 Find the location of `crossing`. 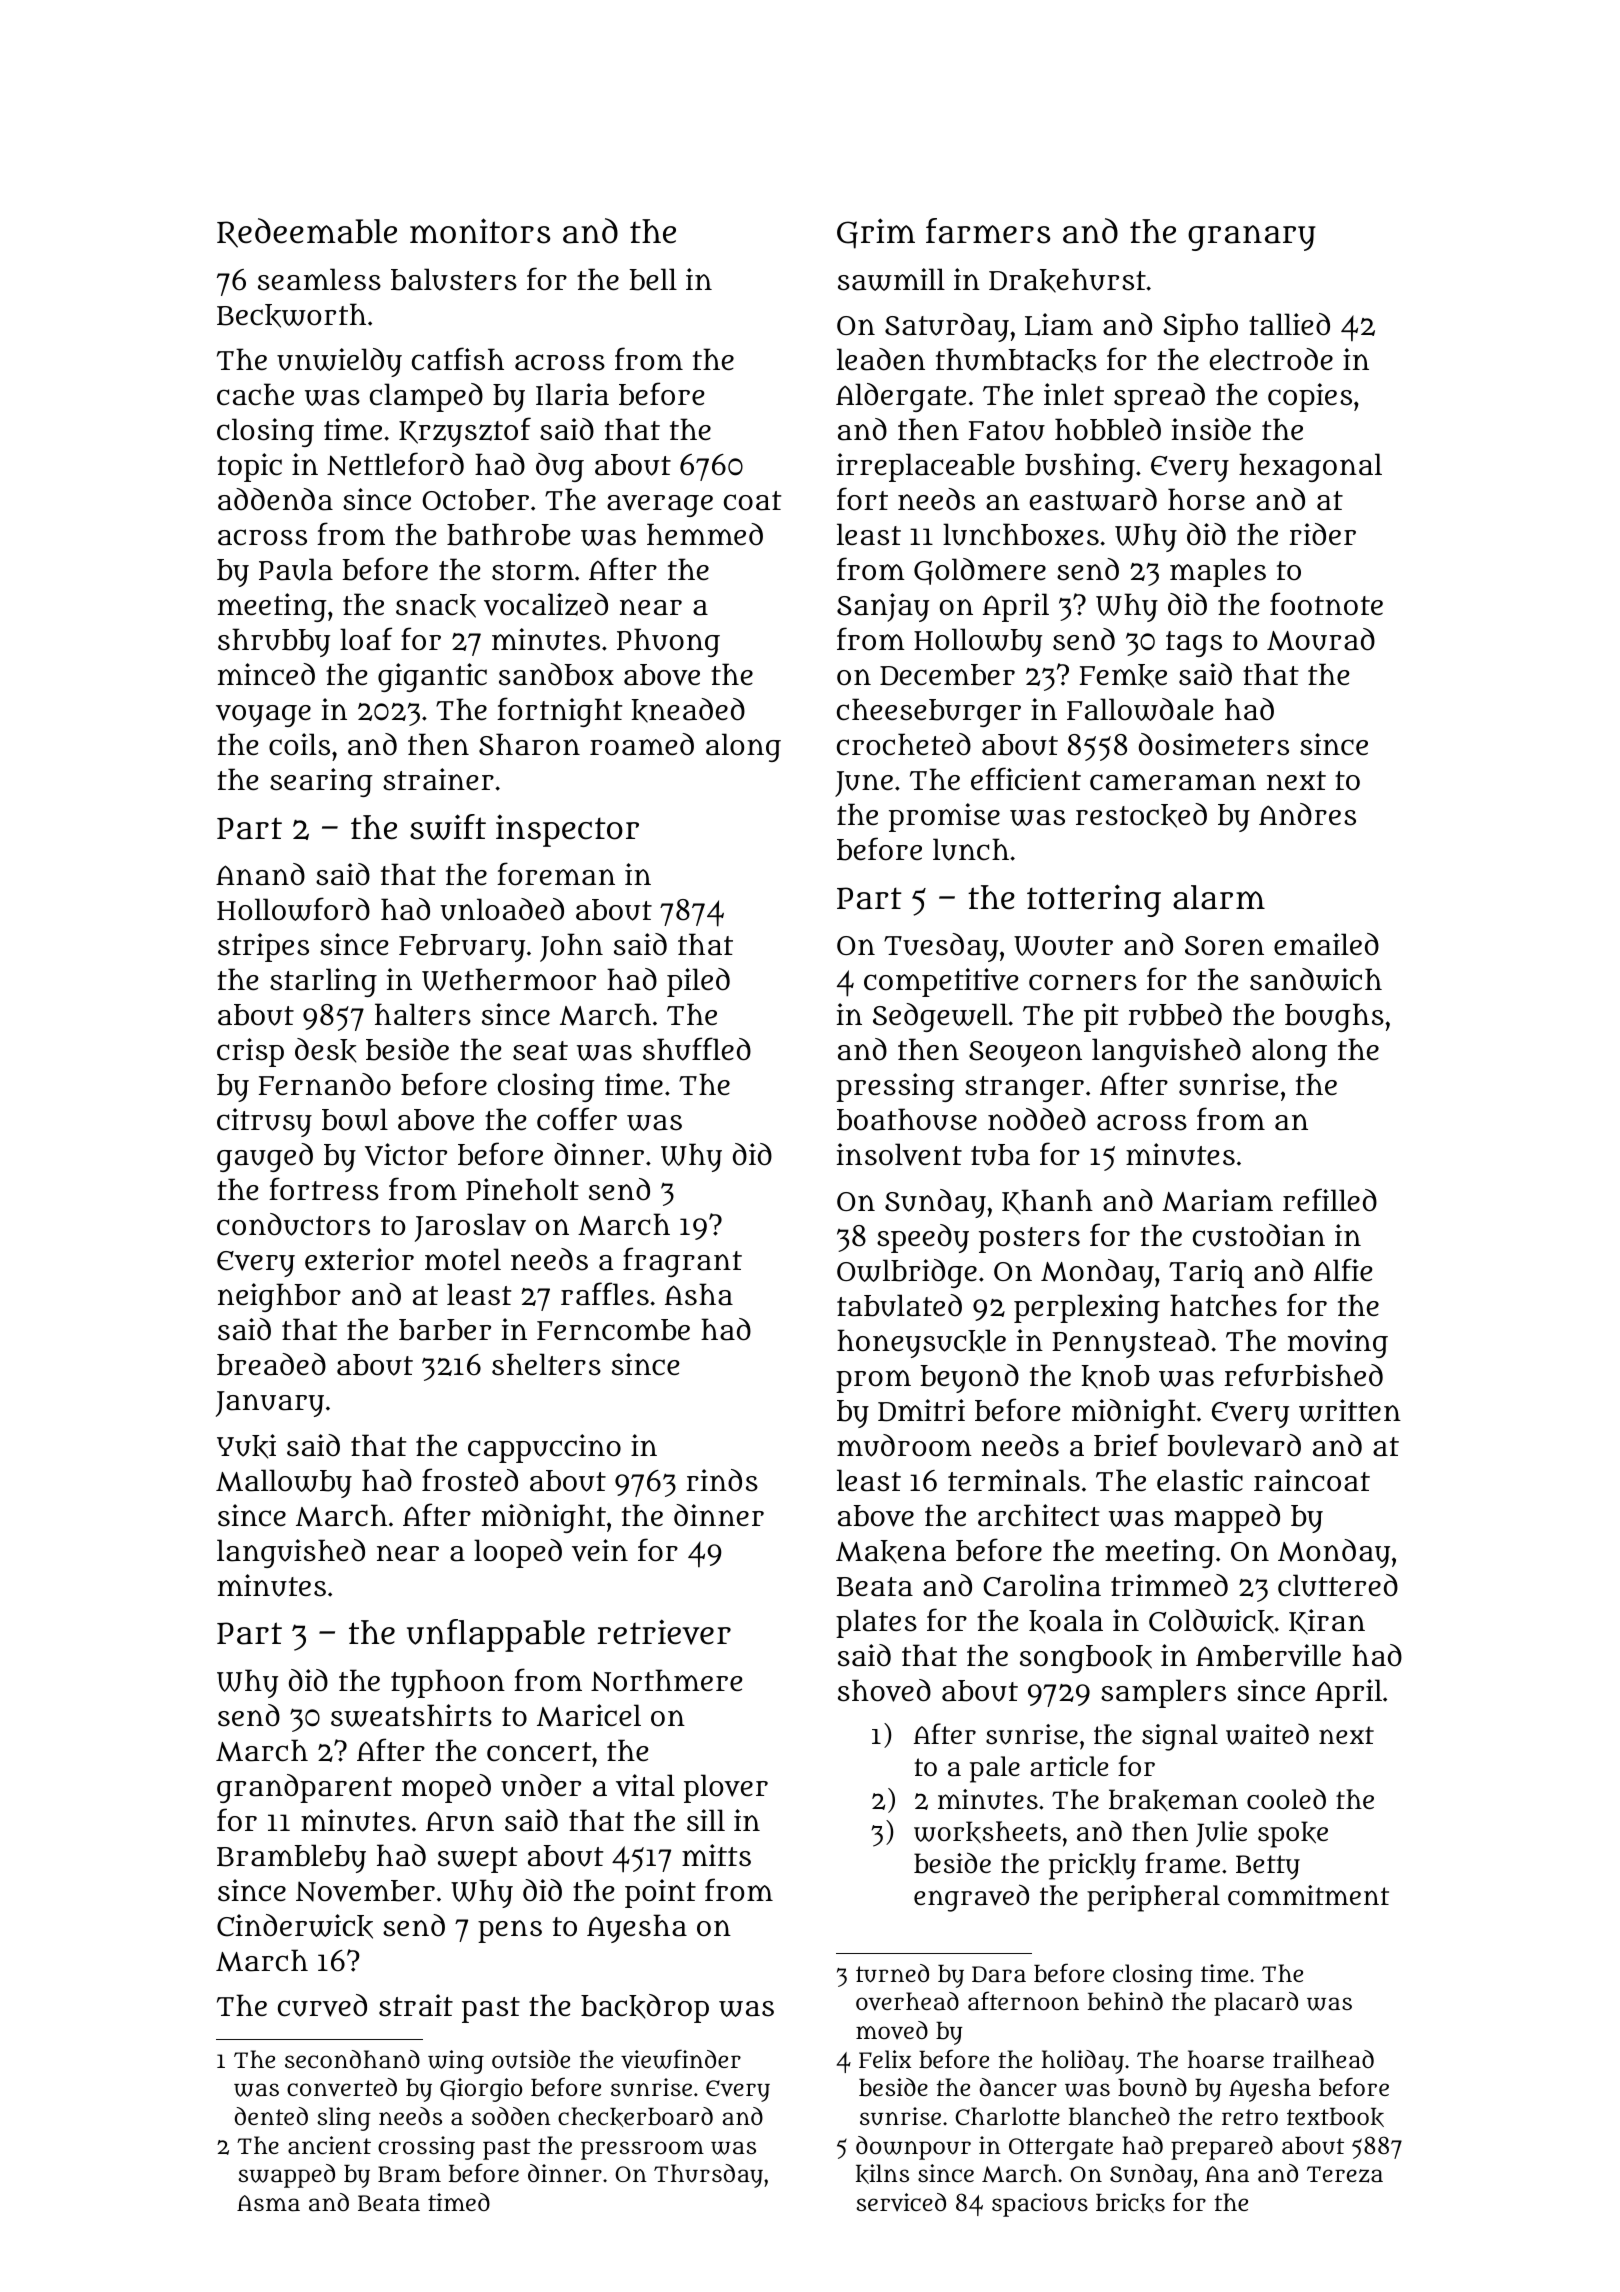

crossing is located at coordinates (426, 2148).
